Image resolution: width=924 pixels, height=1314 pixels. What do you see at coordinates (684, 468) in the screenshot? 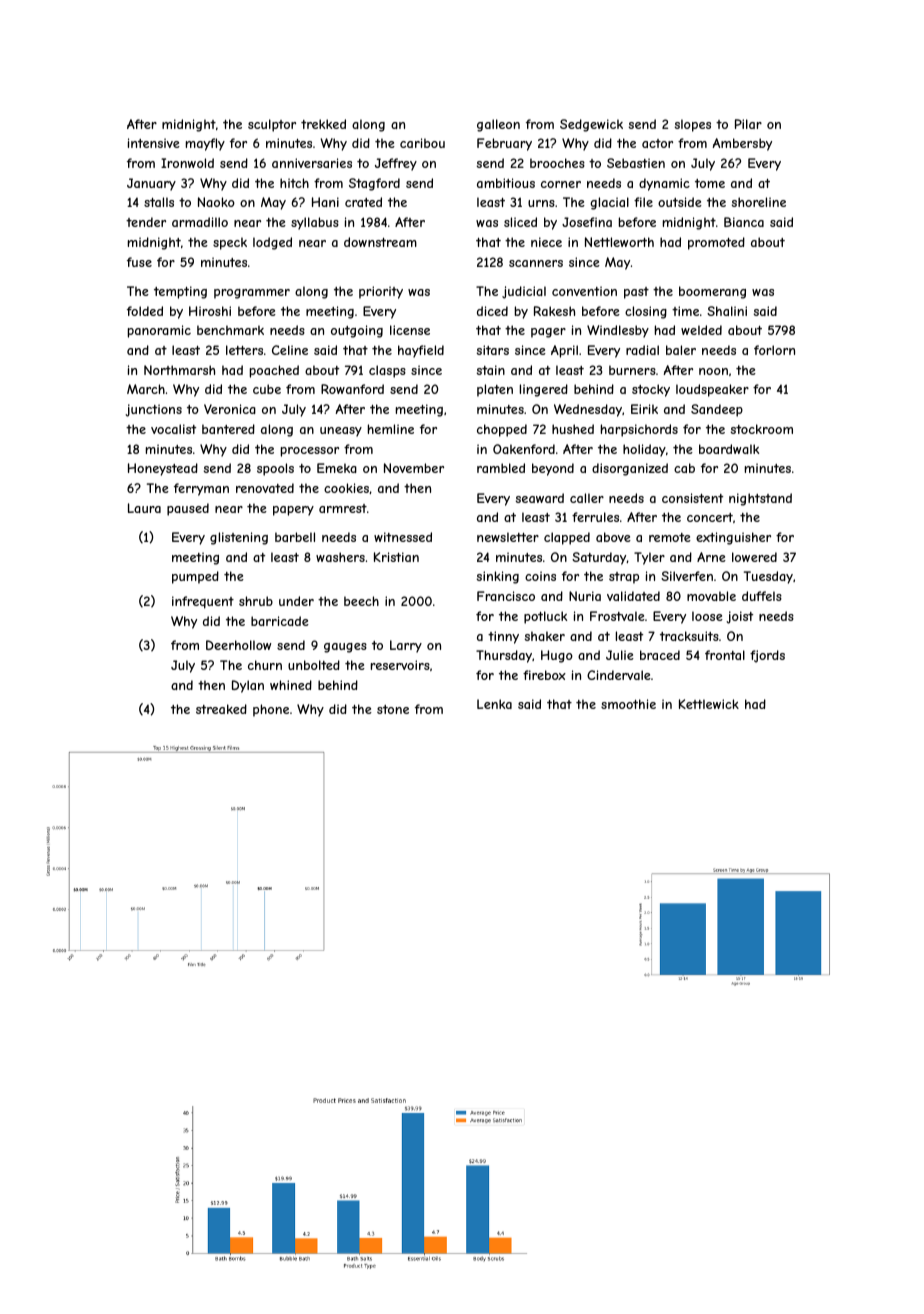
I see `cab` at bounding box center [684, 468].
